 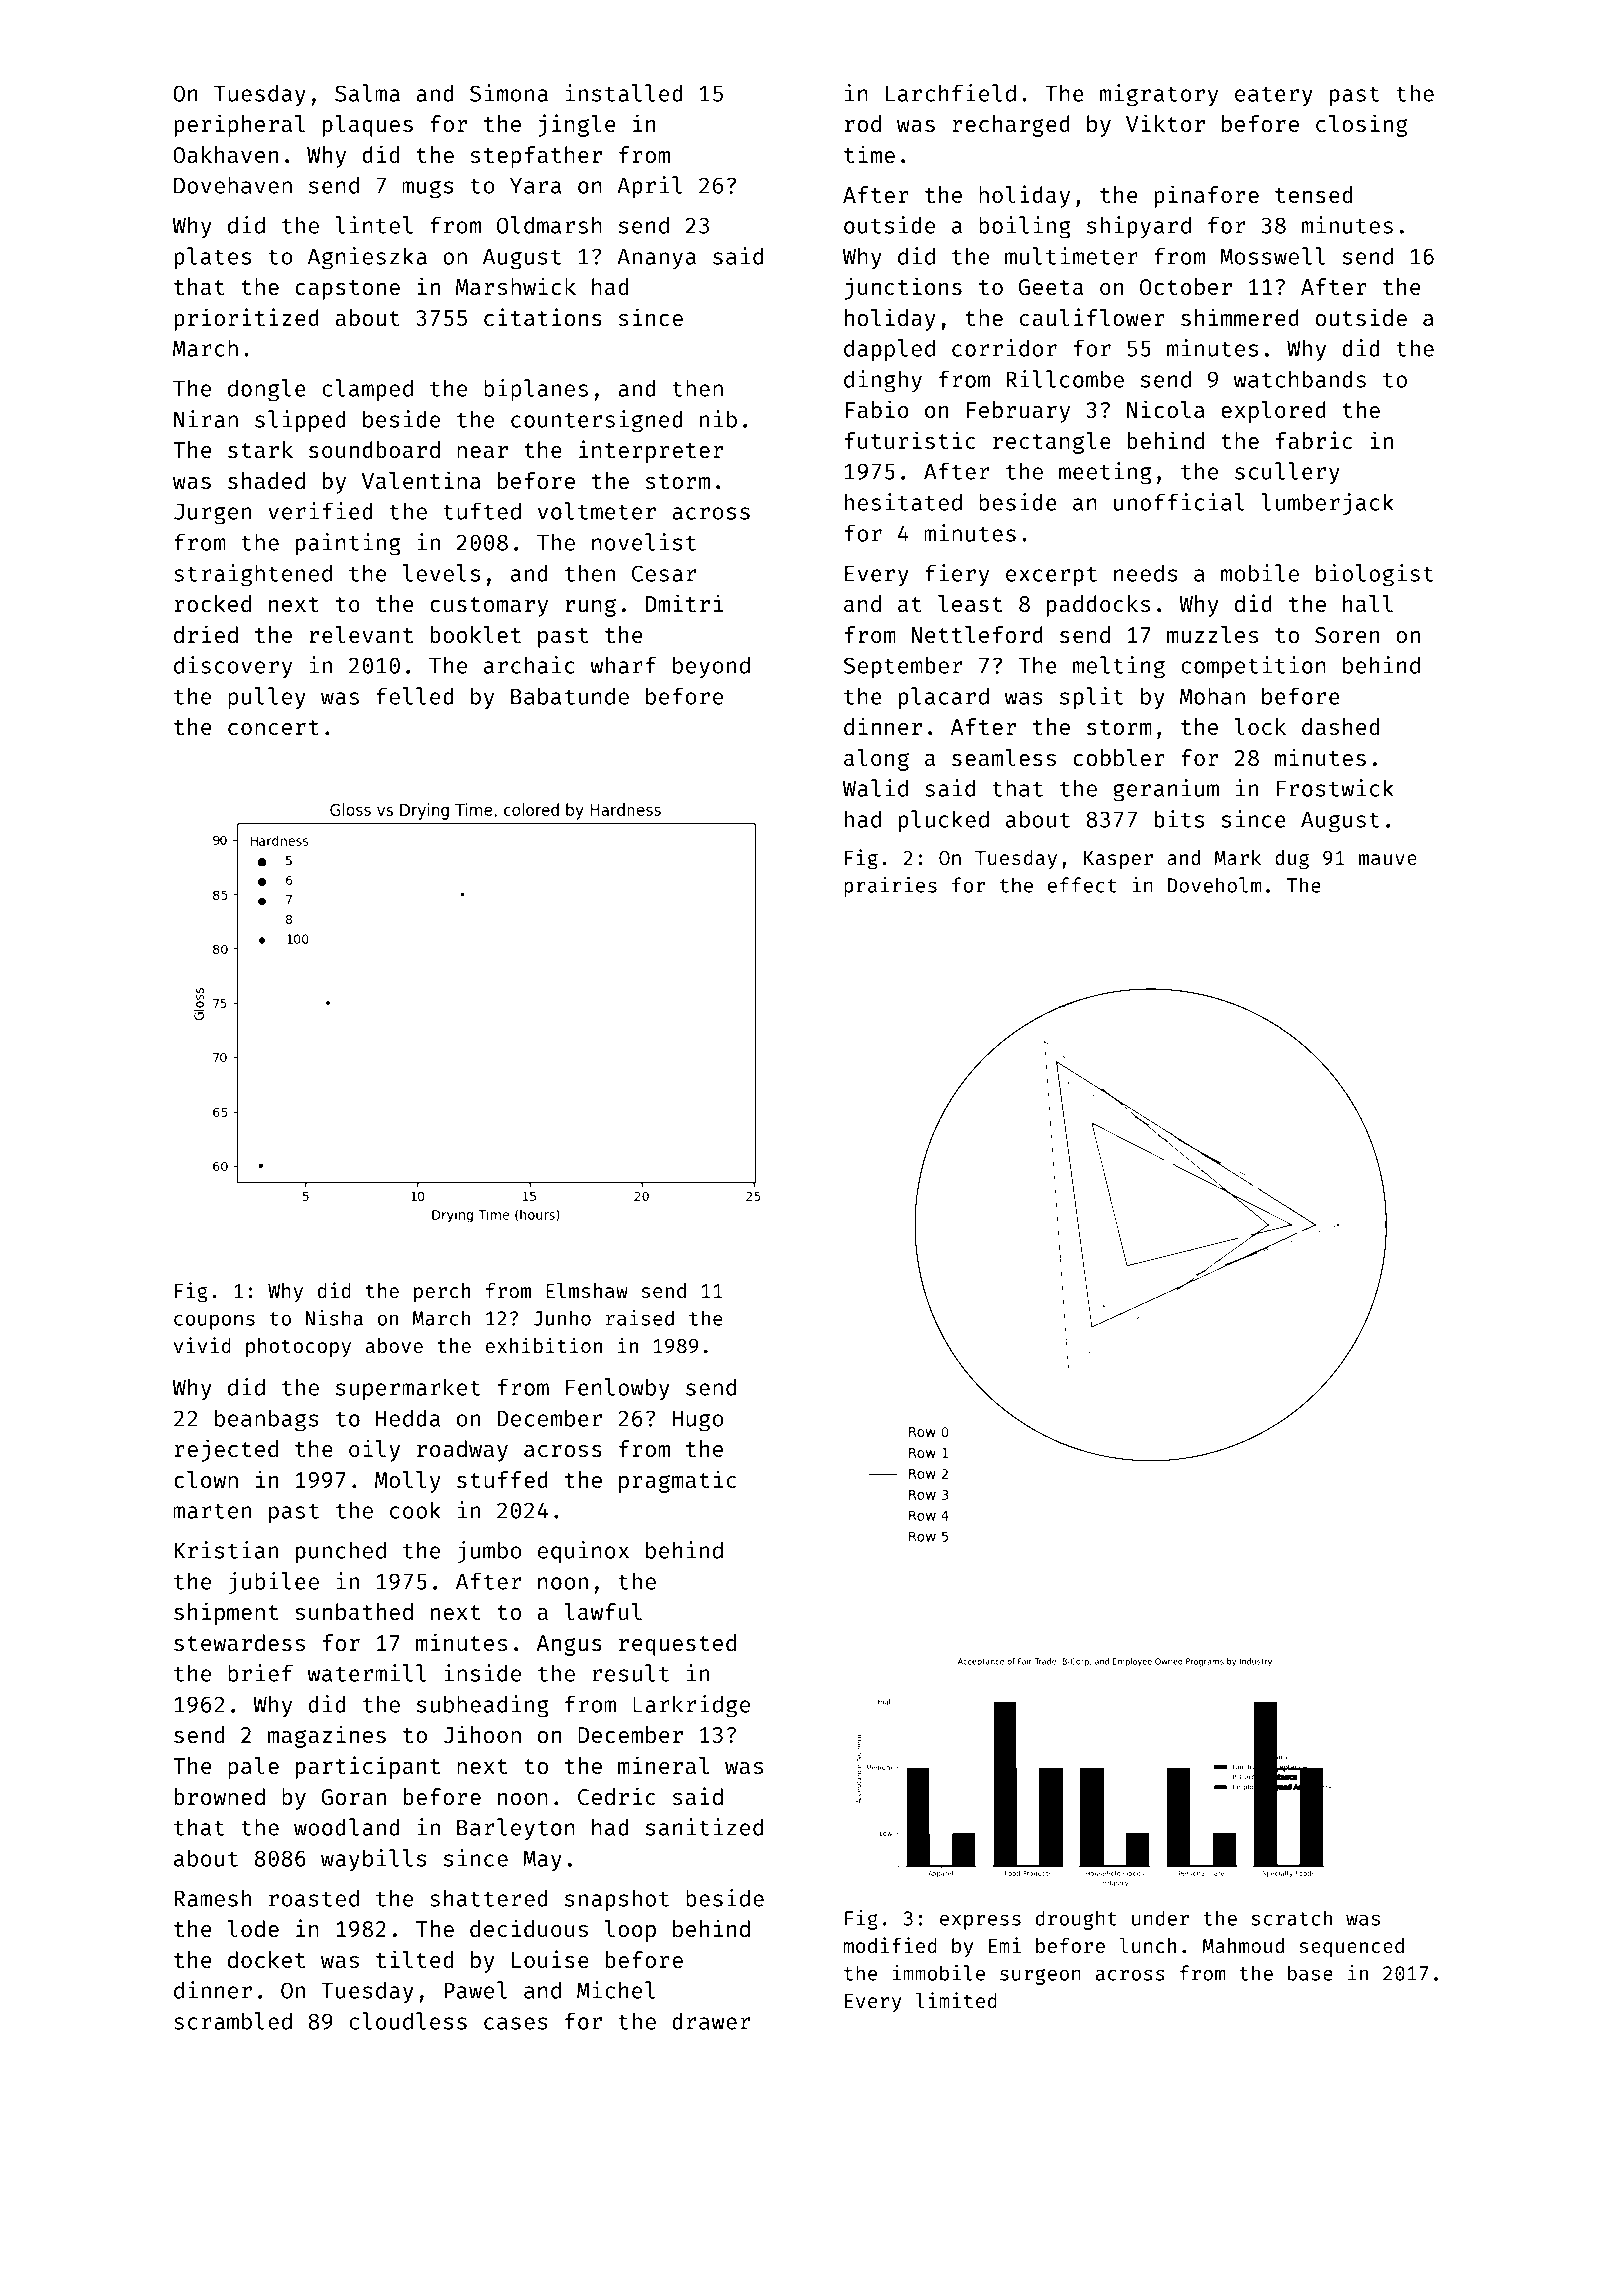 I want to click on coupons, so click(x=214, y=1322).
